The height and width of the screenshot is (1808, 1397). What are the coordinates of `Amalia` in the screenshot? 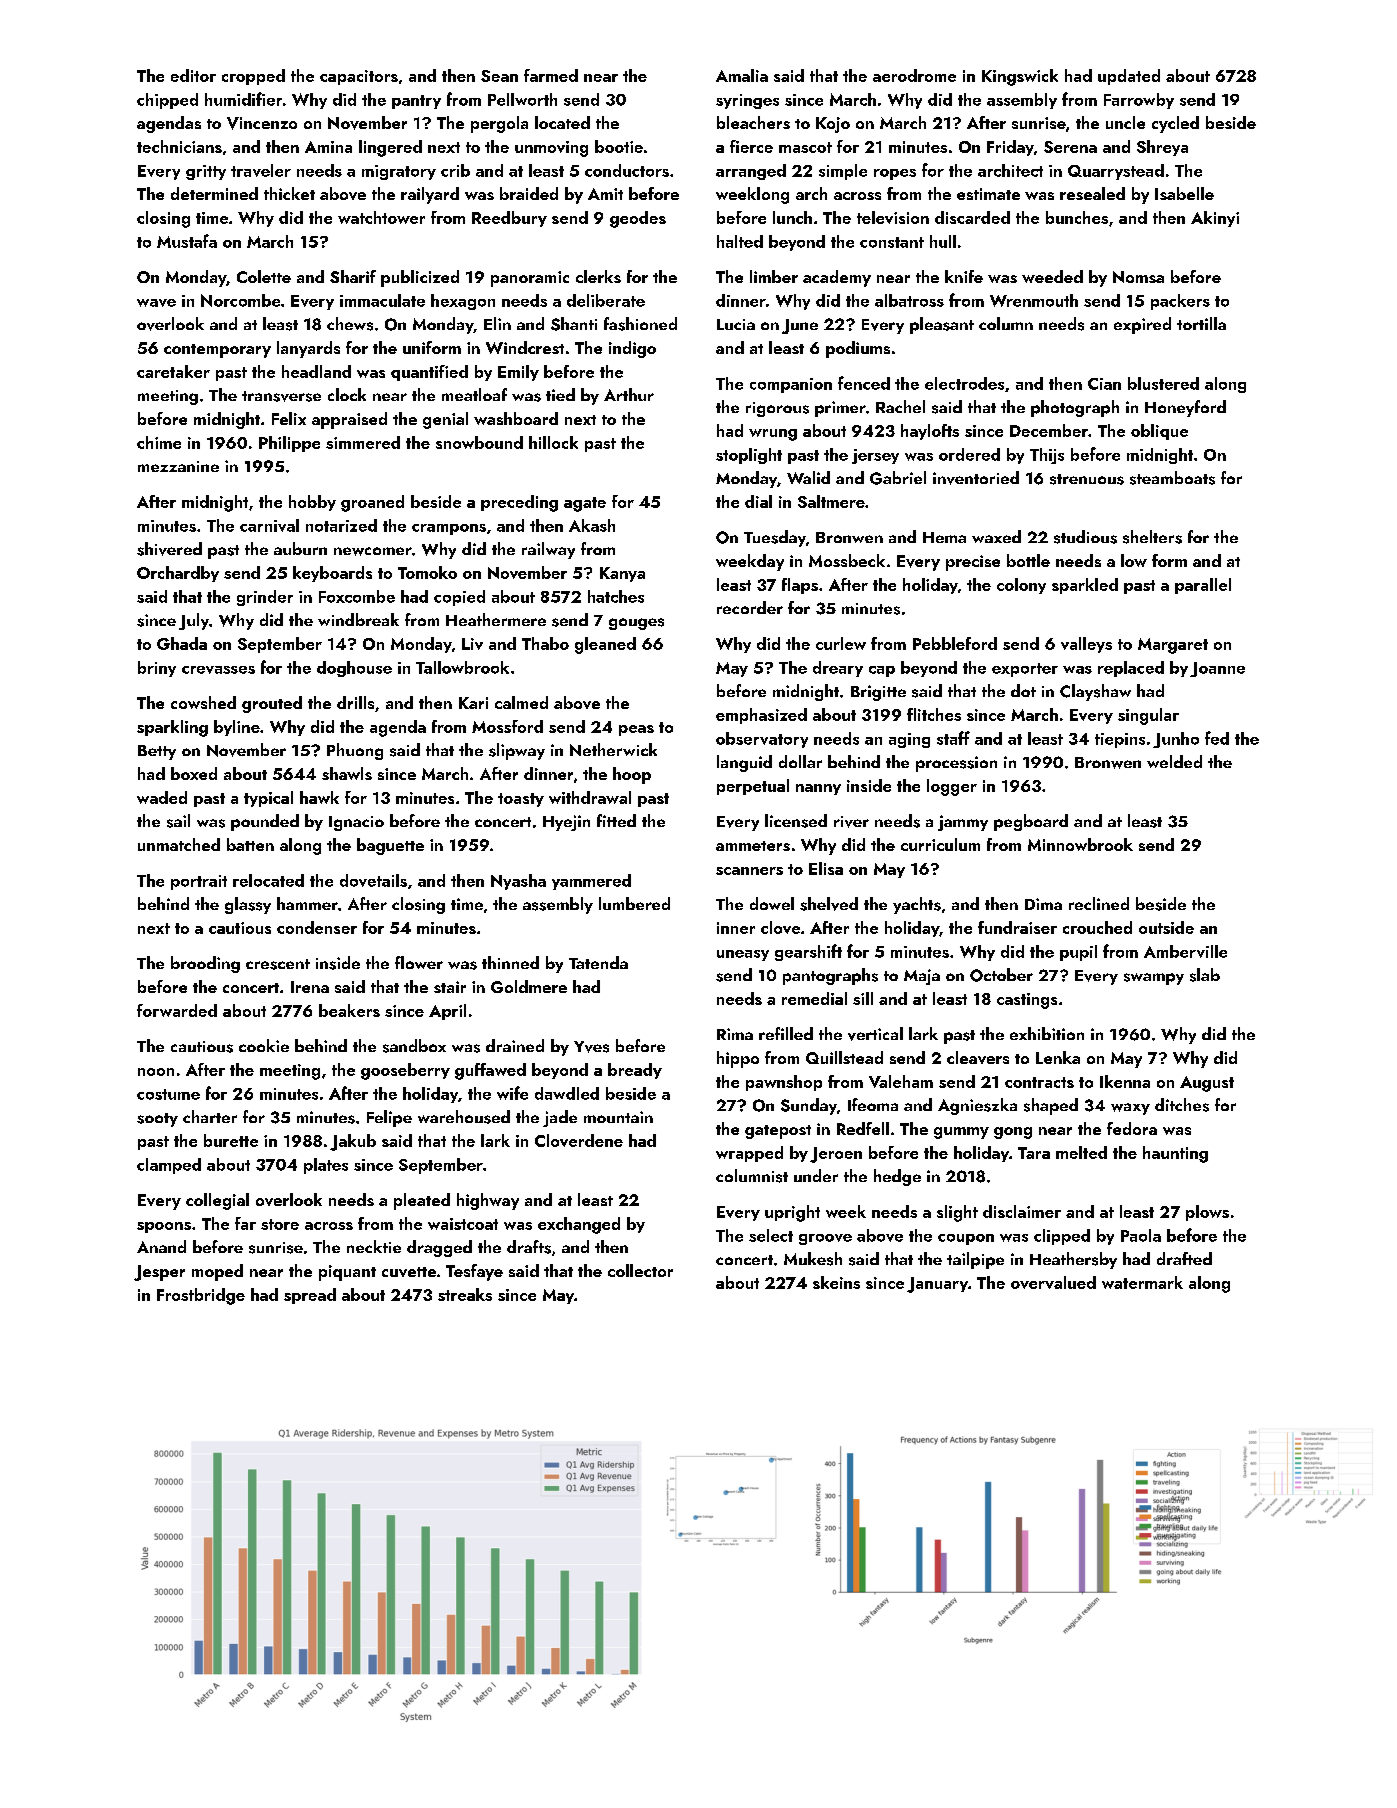 It's located at (742, 75).
